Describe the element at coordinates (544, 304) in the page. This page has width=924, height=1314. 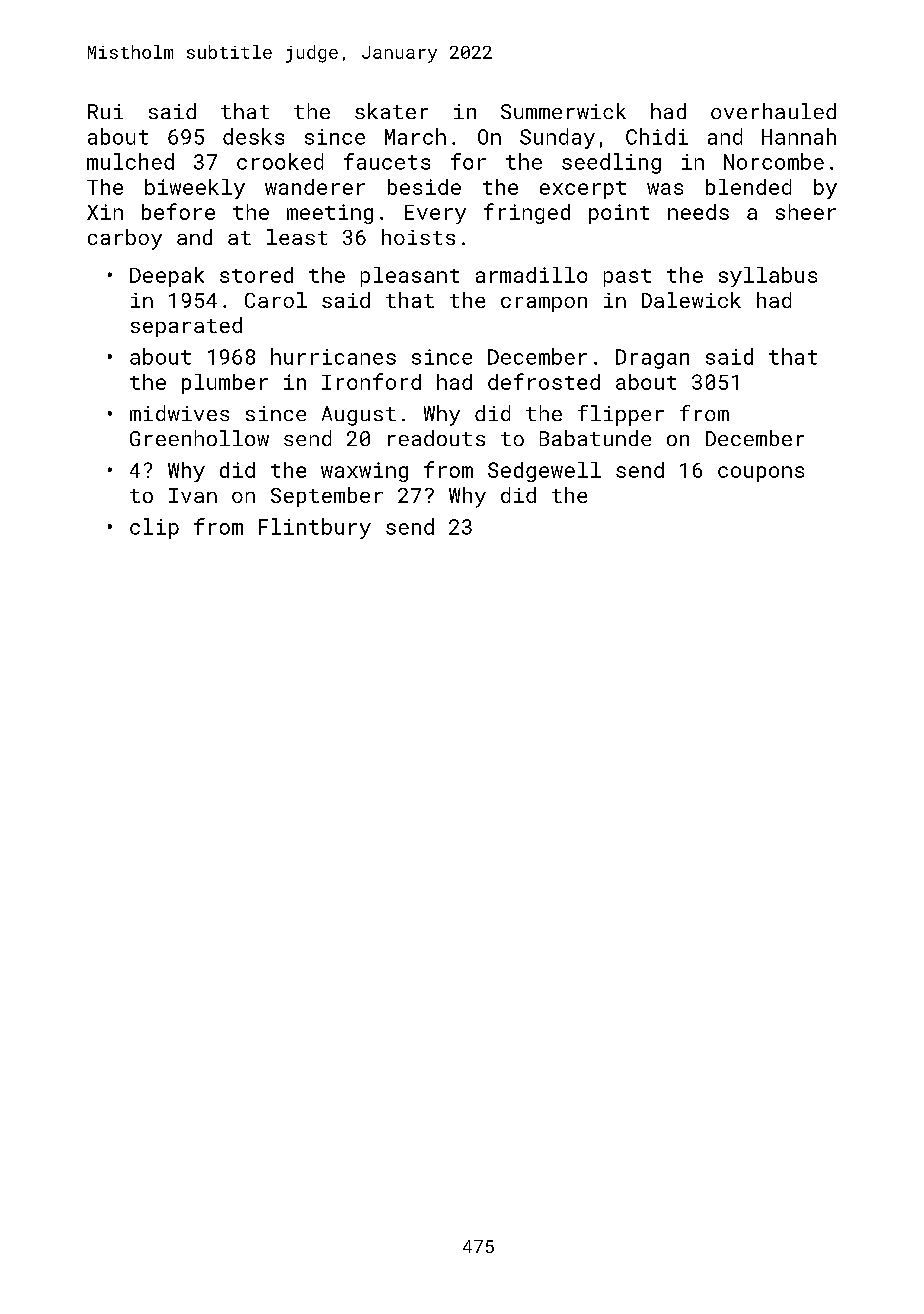
I see `crampon` at that location.
